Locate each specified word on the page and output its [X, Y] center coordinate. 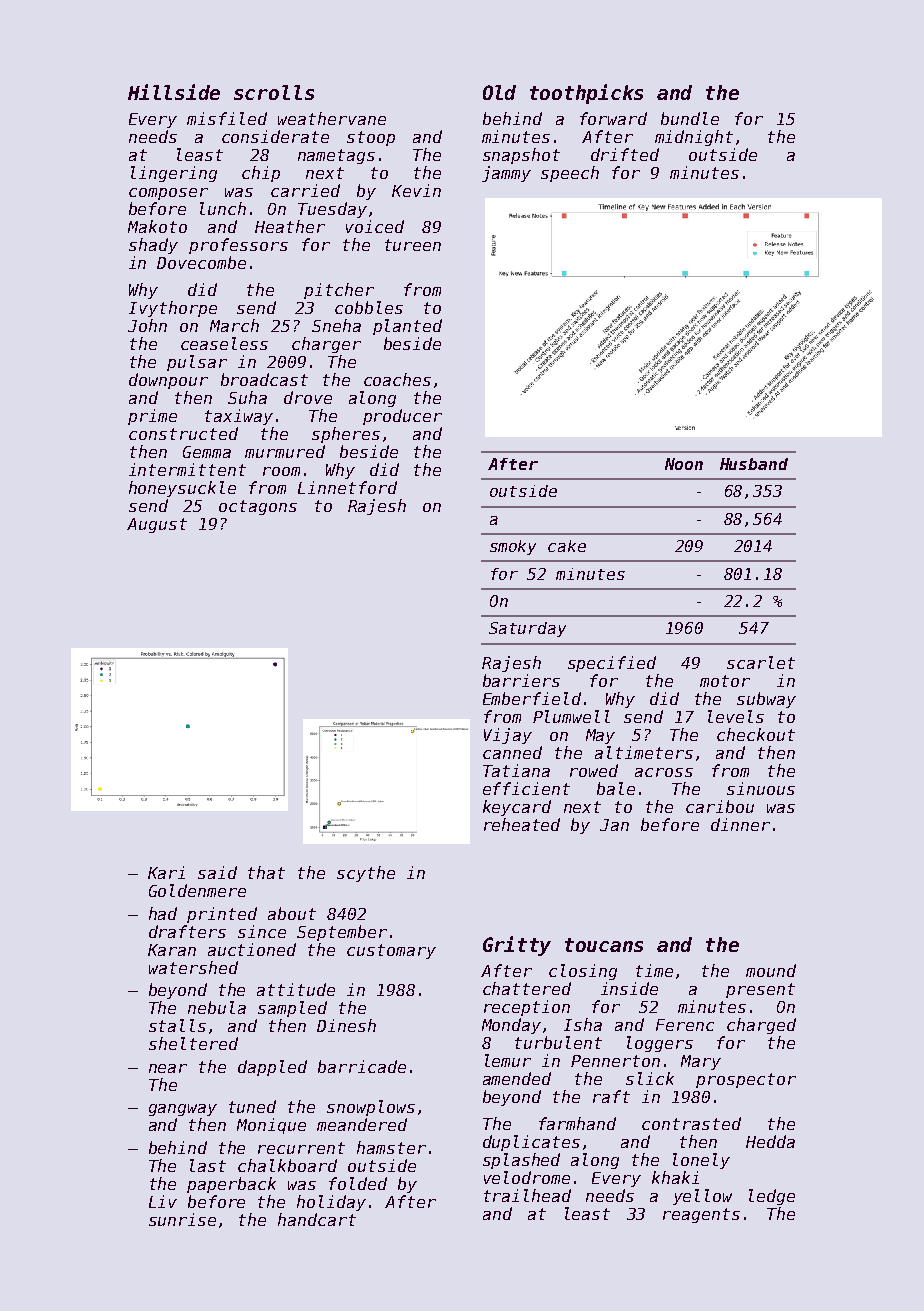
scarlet [761, 662]
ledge [772, 1197]
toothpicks [586, 94]
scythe [366, 874]
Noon [684, 464]
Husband [754, 464]
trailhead [527, 1195]
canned [512, 752]
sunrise [182, 1219]
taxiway [239, 417]
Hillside [174, 92]
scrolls [274, 92]
